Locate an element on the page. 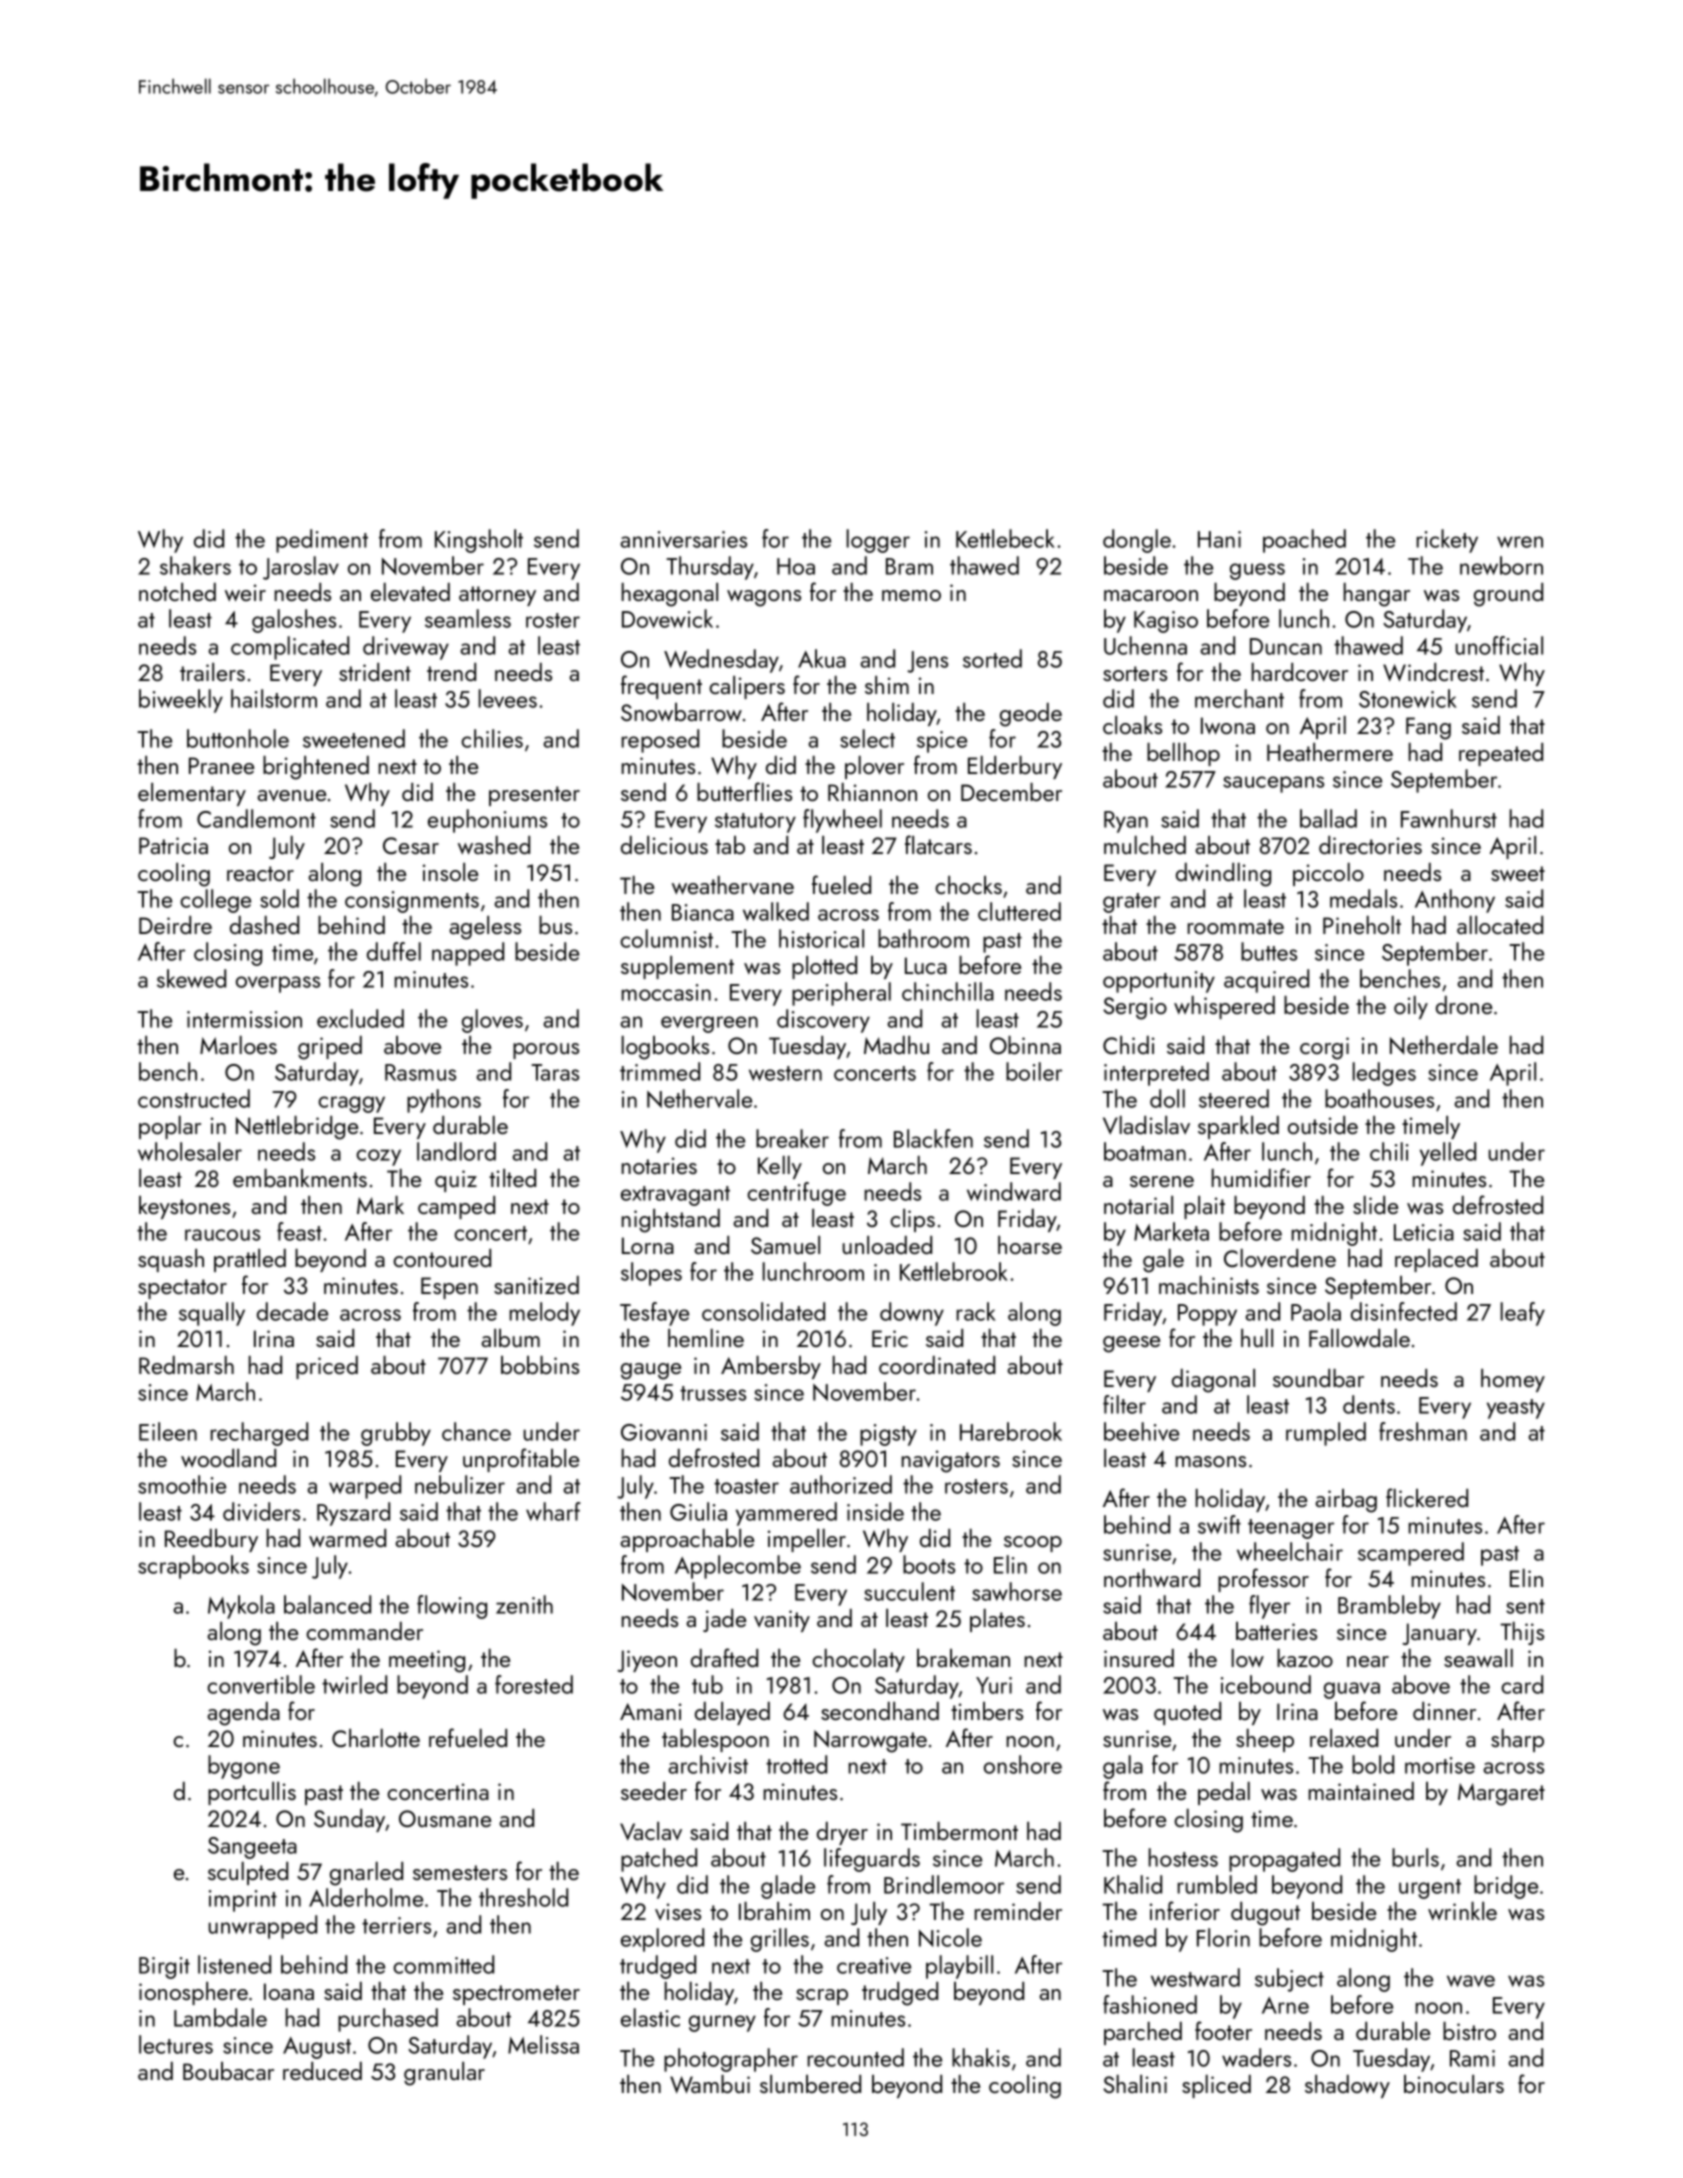 This image has width=1683, height=2178. wren is located at coordinates (1520, 542).
